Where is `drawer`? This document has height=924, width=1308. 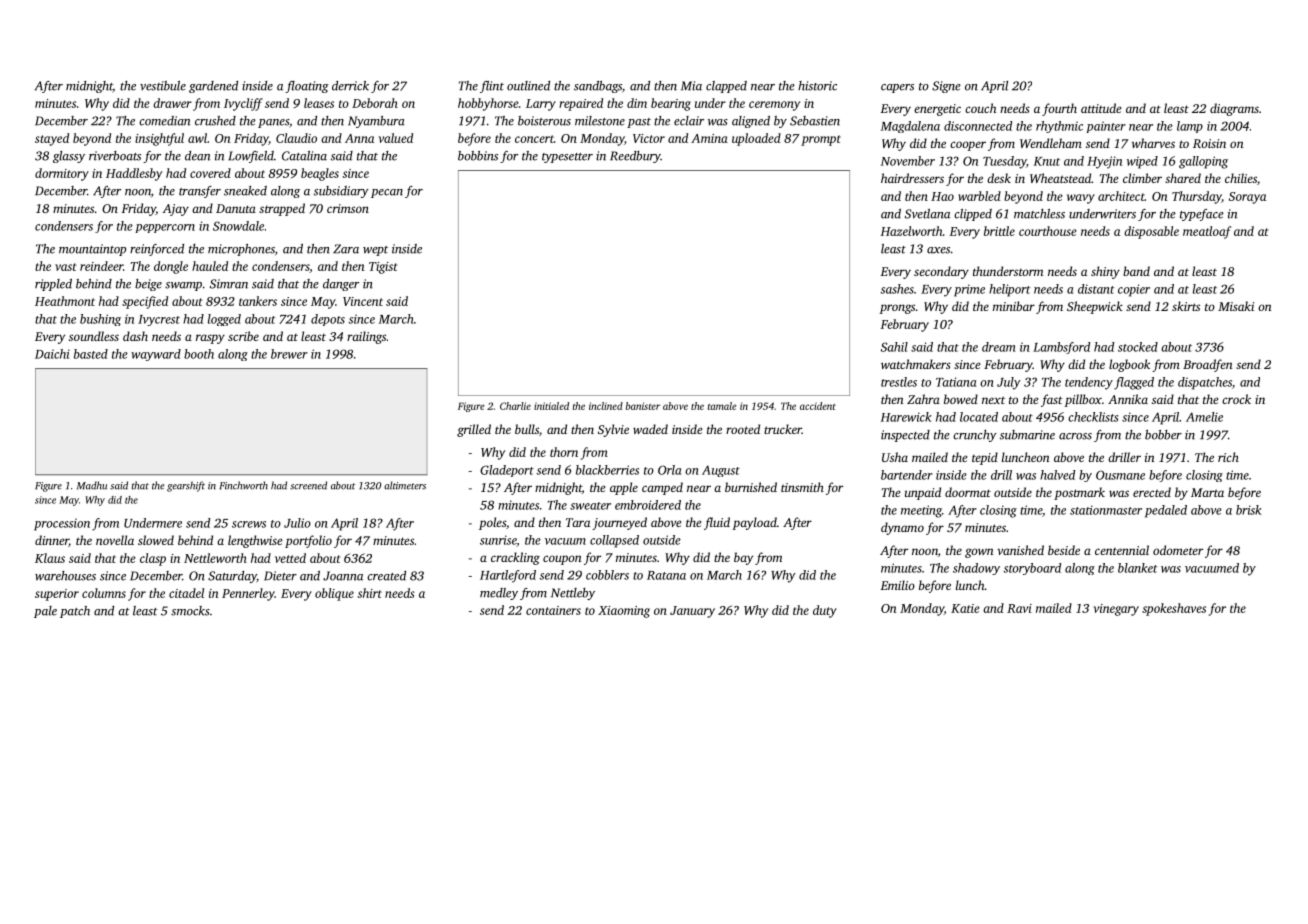 drawer is located at coordinates (172, 103).
